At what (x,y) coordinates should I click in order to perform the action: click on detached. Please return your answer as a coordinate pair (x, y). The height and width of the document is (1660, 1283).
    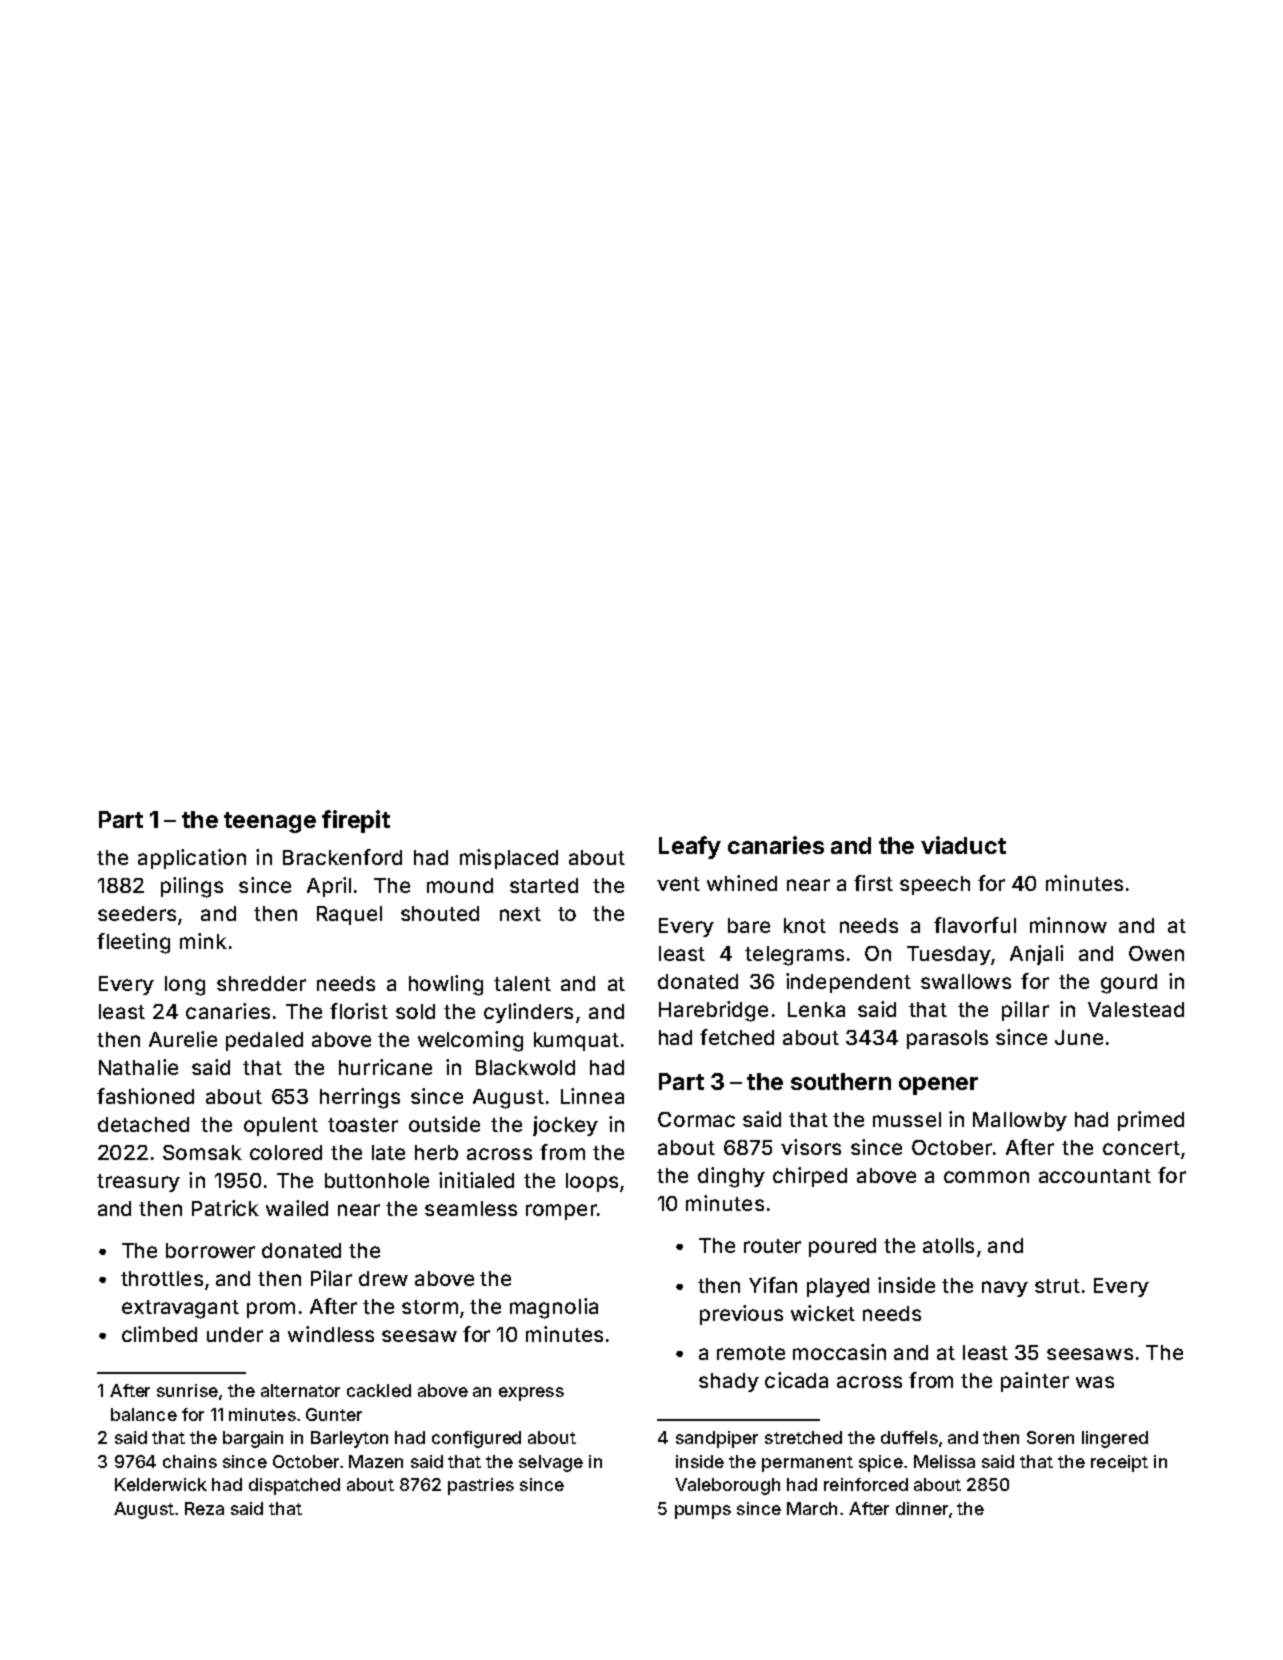
    Looking at the image, I should click on (143, 1124).
